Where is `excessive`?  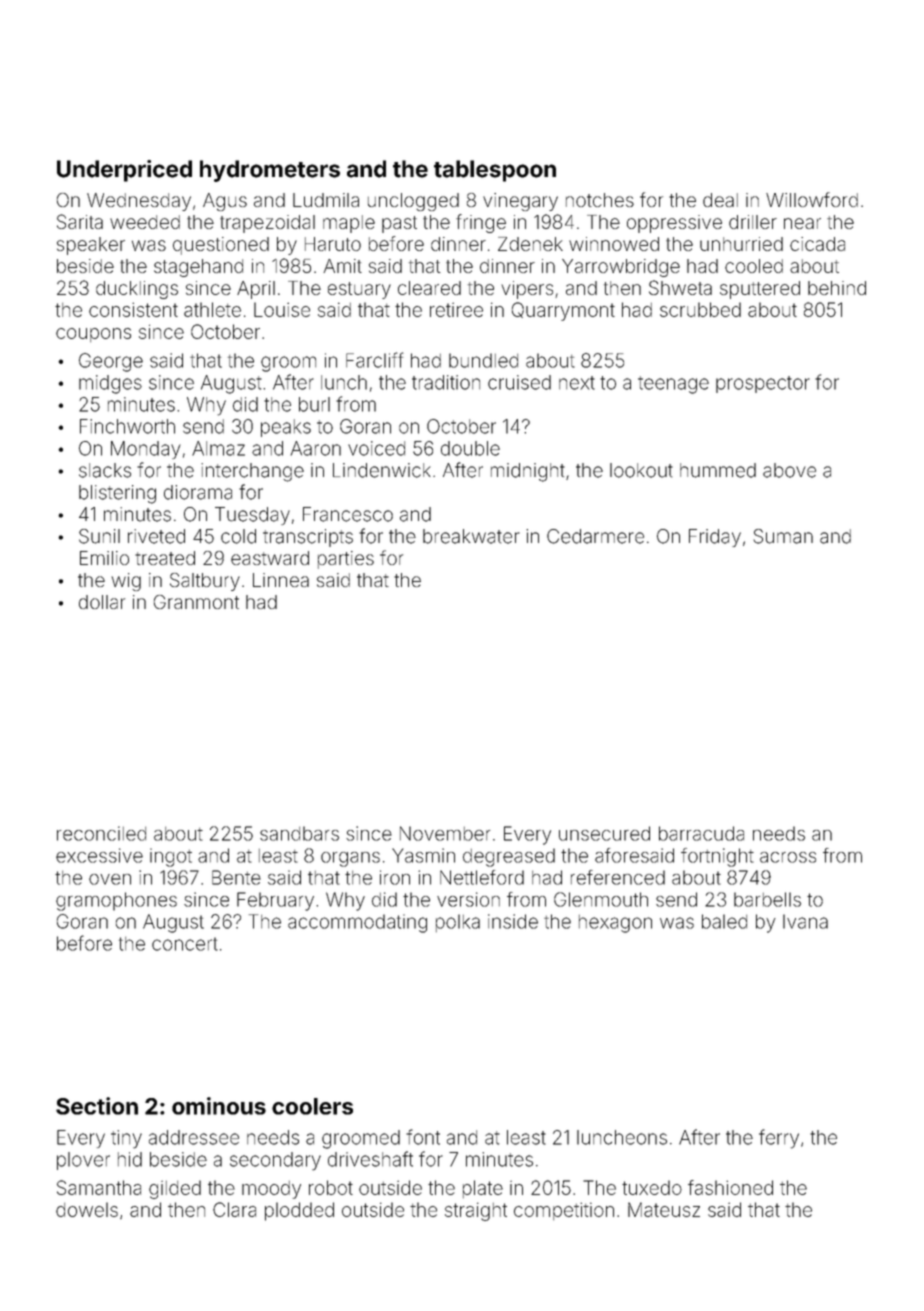 excessive is located at coordinates (99, 855).
